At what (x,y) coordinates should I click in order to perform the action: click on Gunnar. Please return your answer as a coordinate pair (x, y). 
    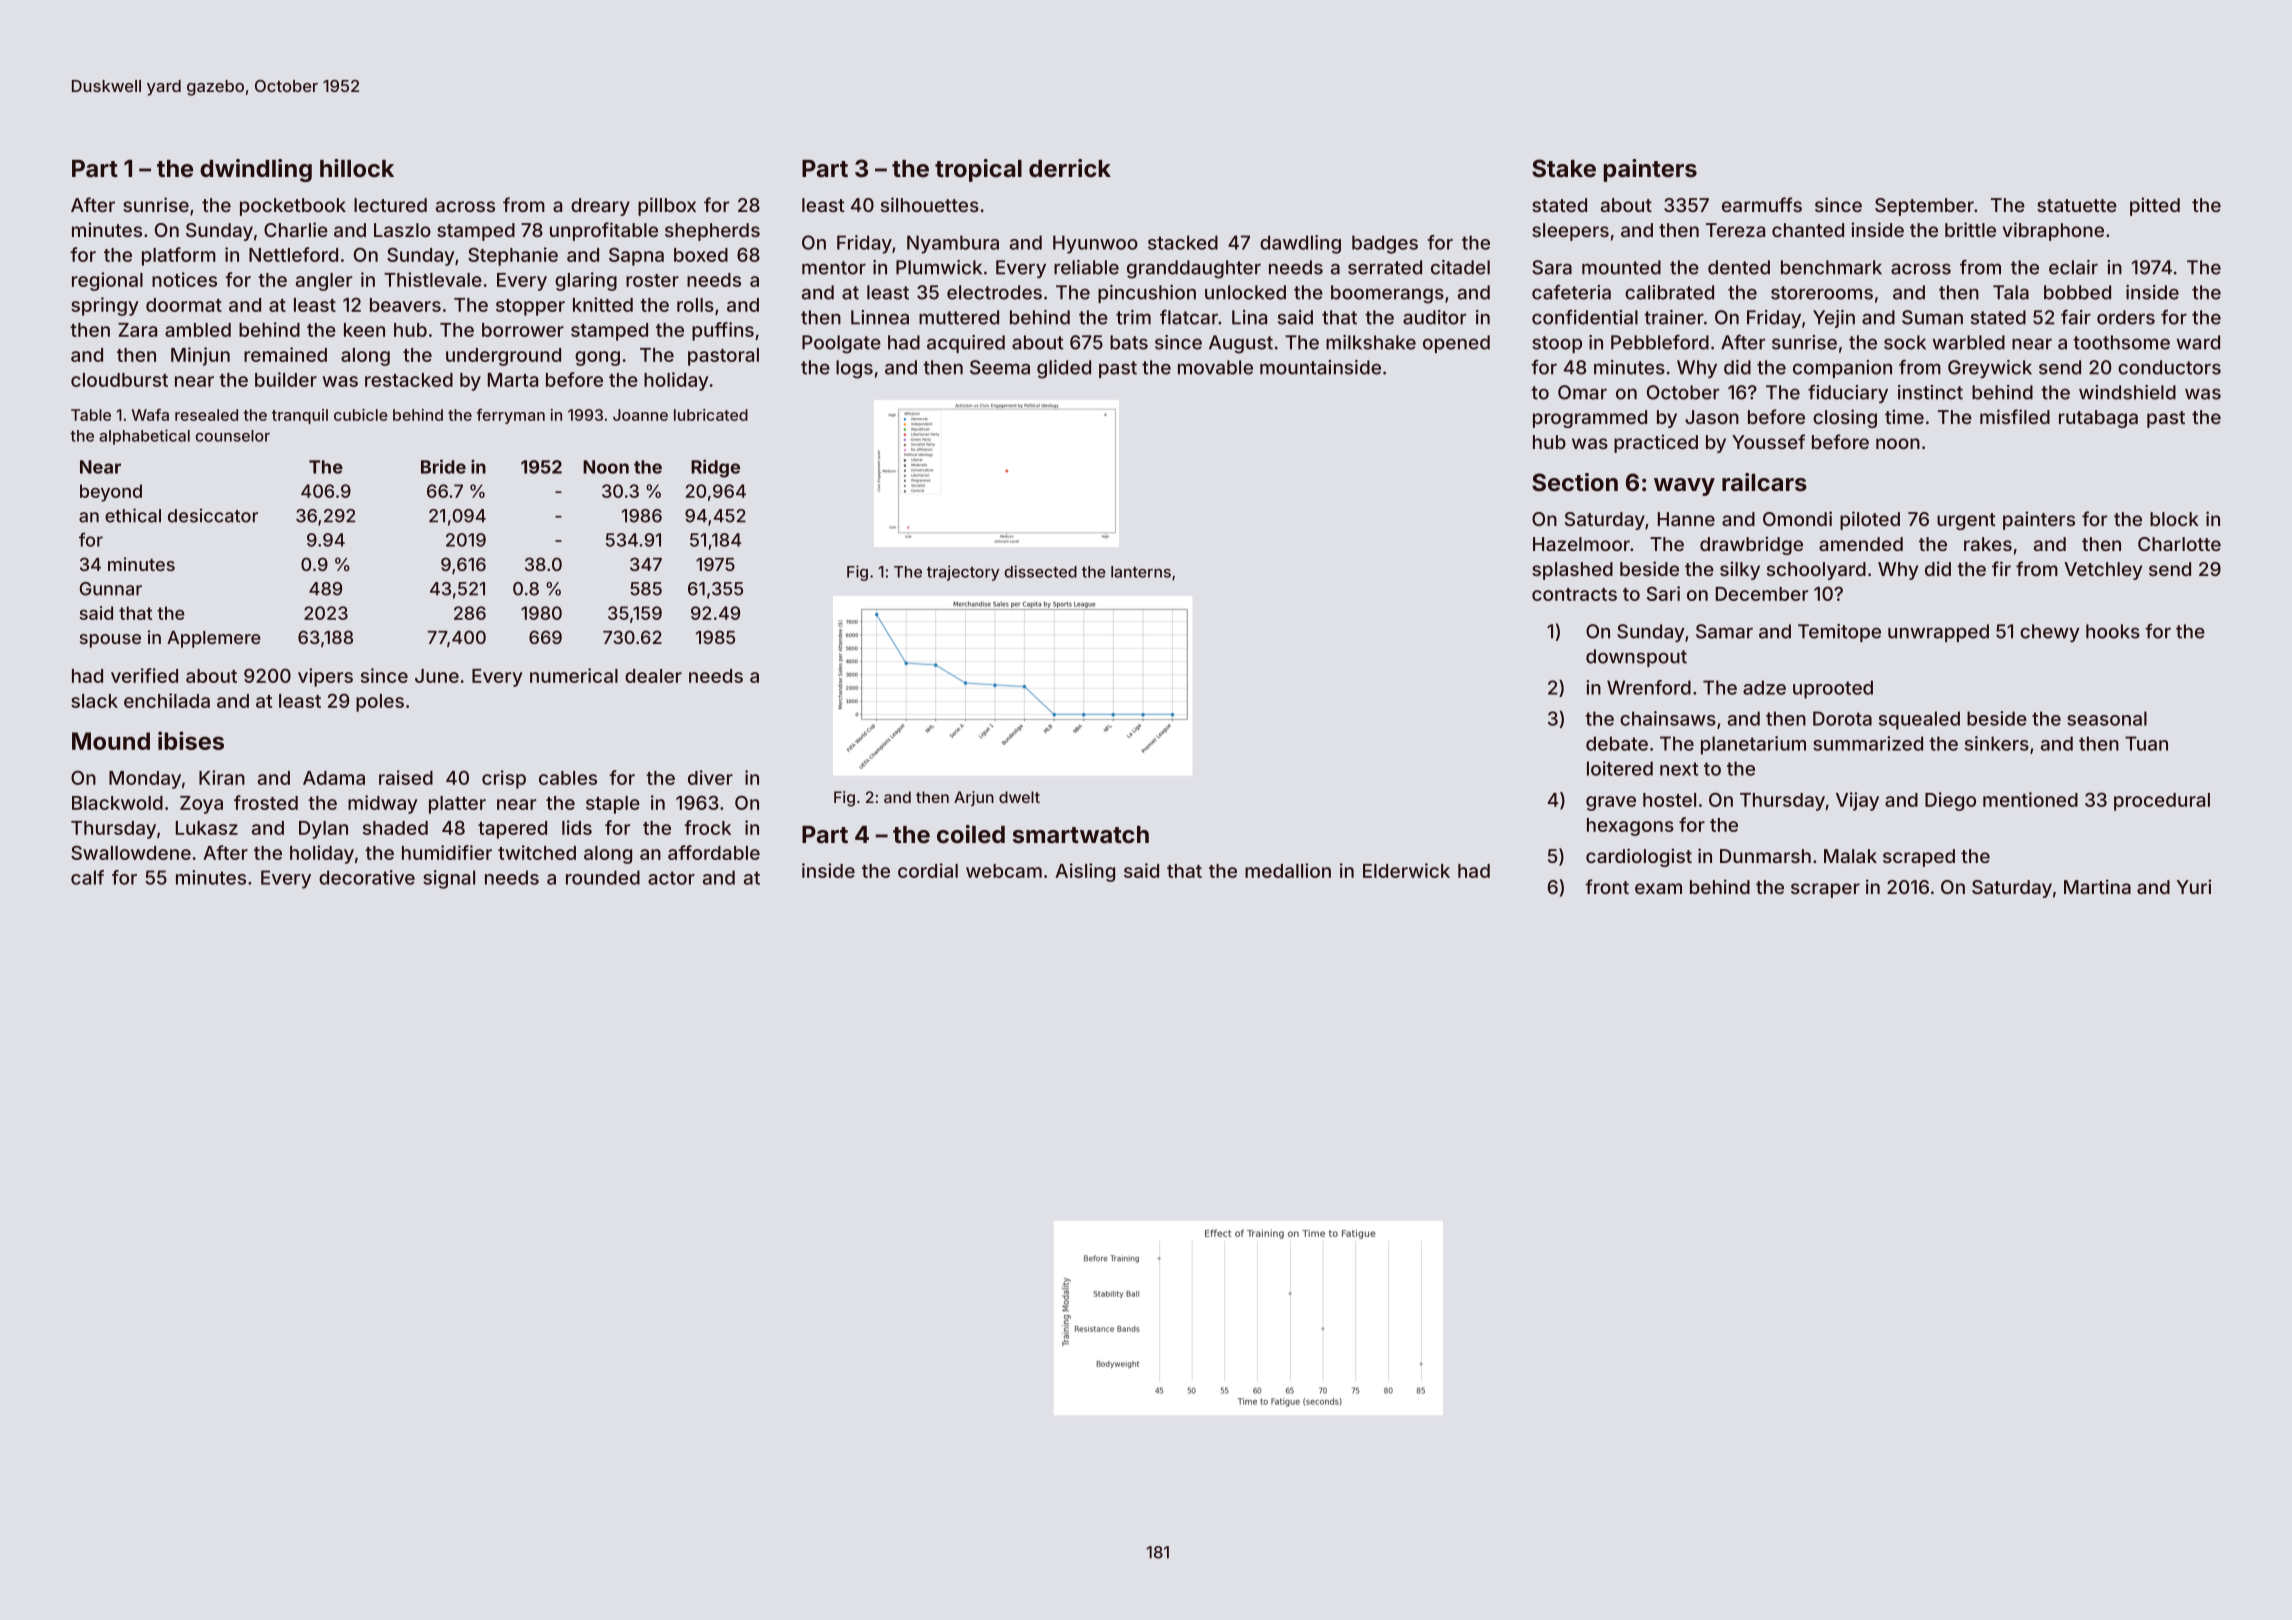
    Looking at the image, I should click on (111, 589).
